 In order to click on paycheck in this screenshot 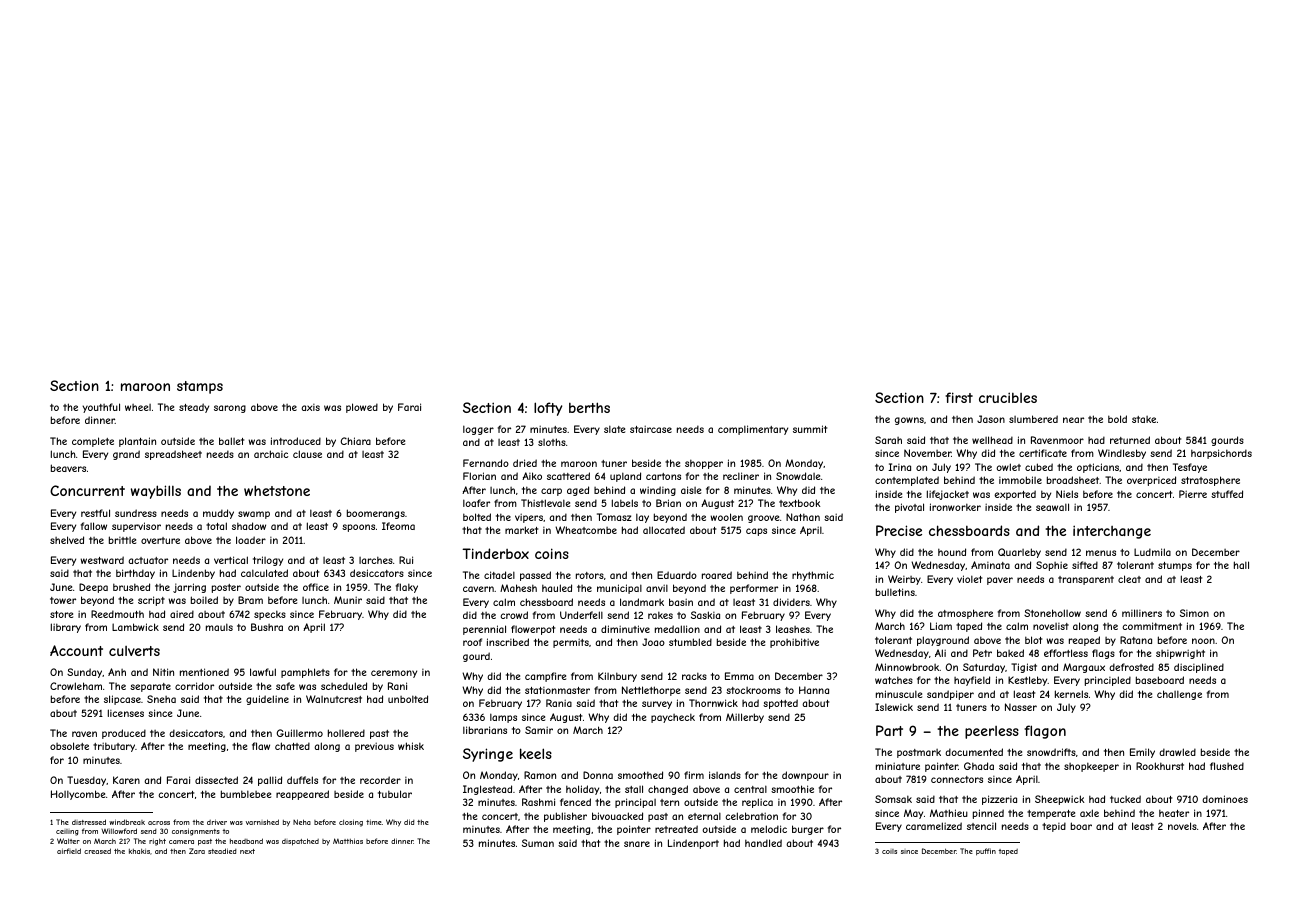, I will do `click(673, 718)`.
